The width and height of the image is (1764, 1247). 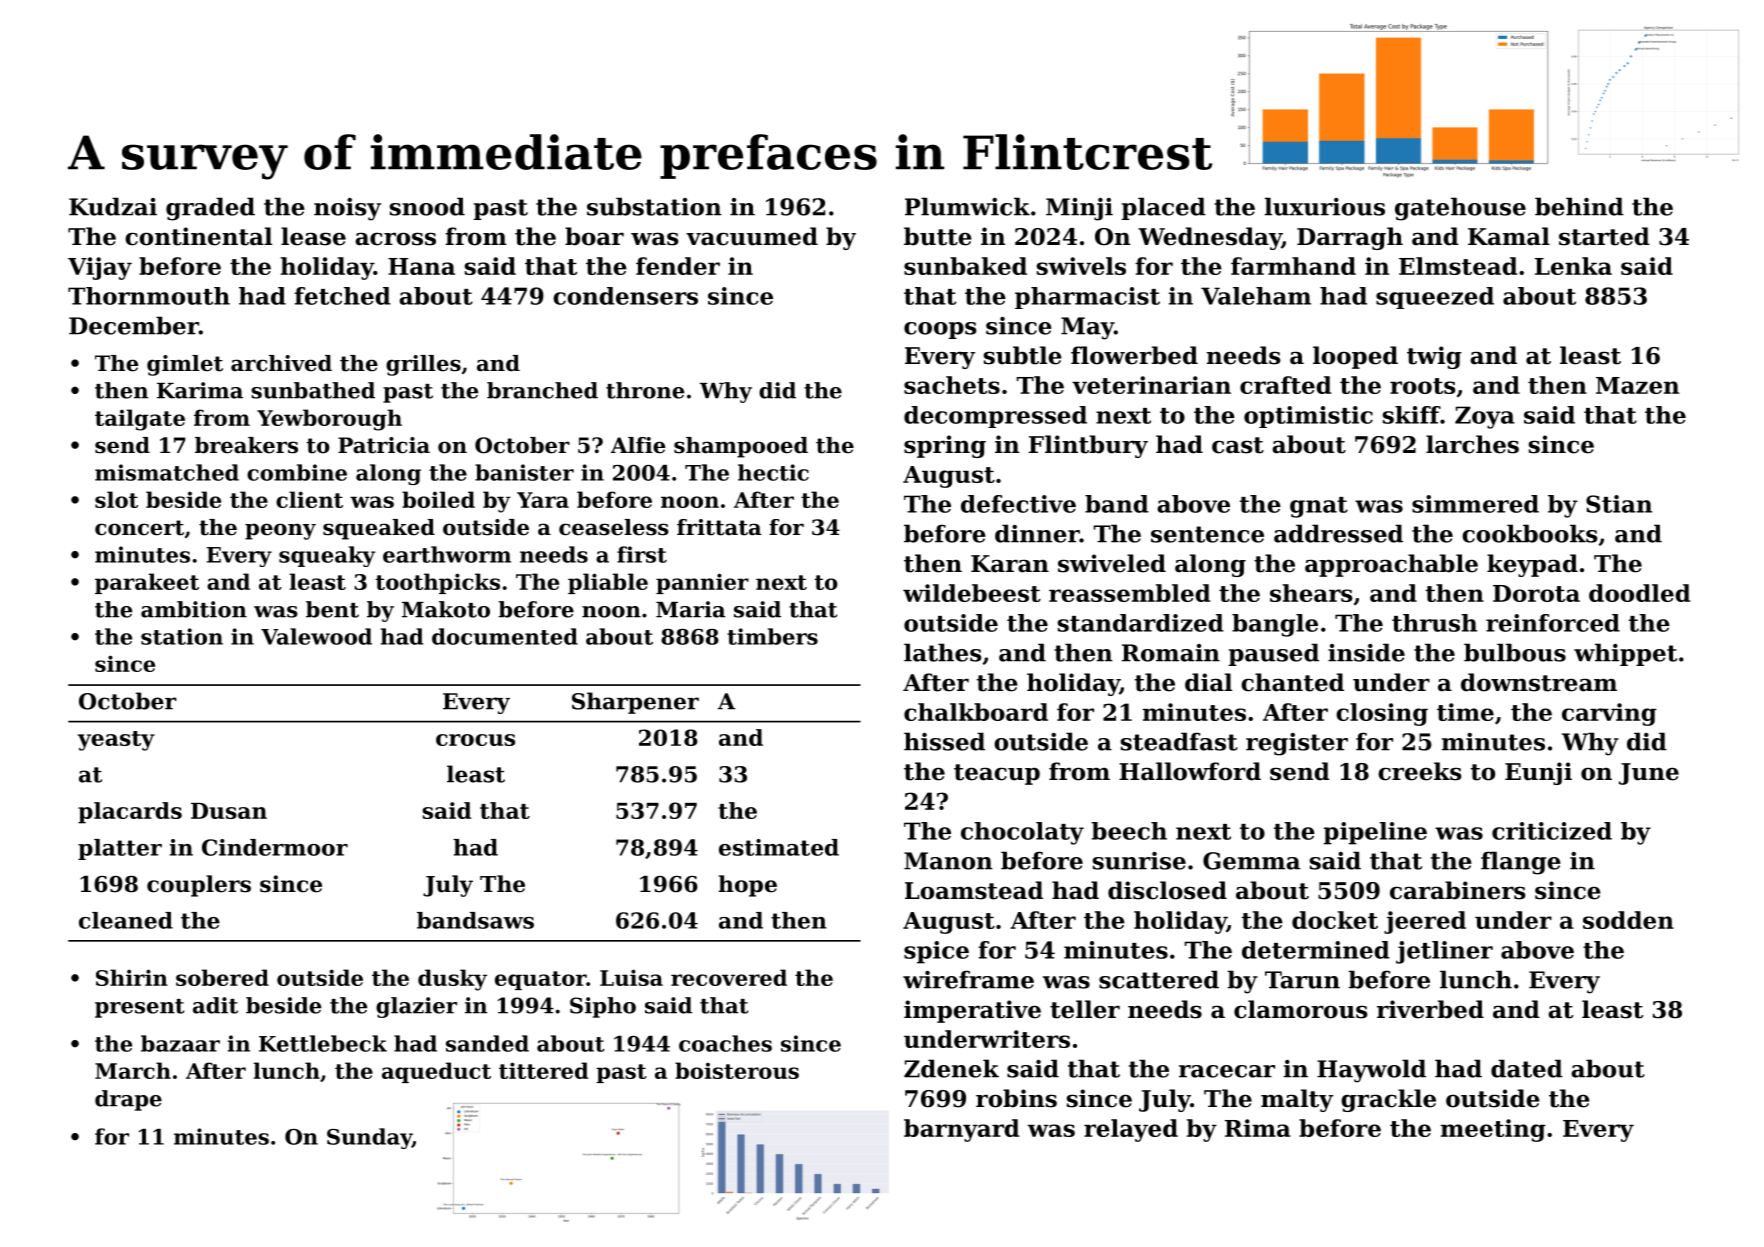 I want to click on thrush, so click(x=1434, y=623).
